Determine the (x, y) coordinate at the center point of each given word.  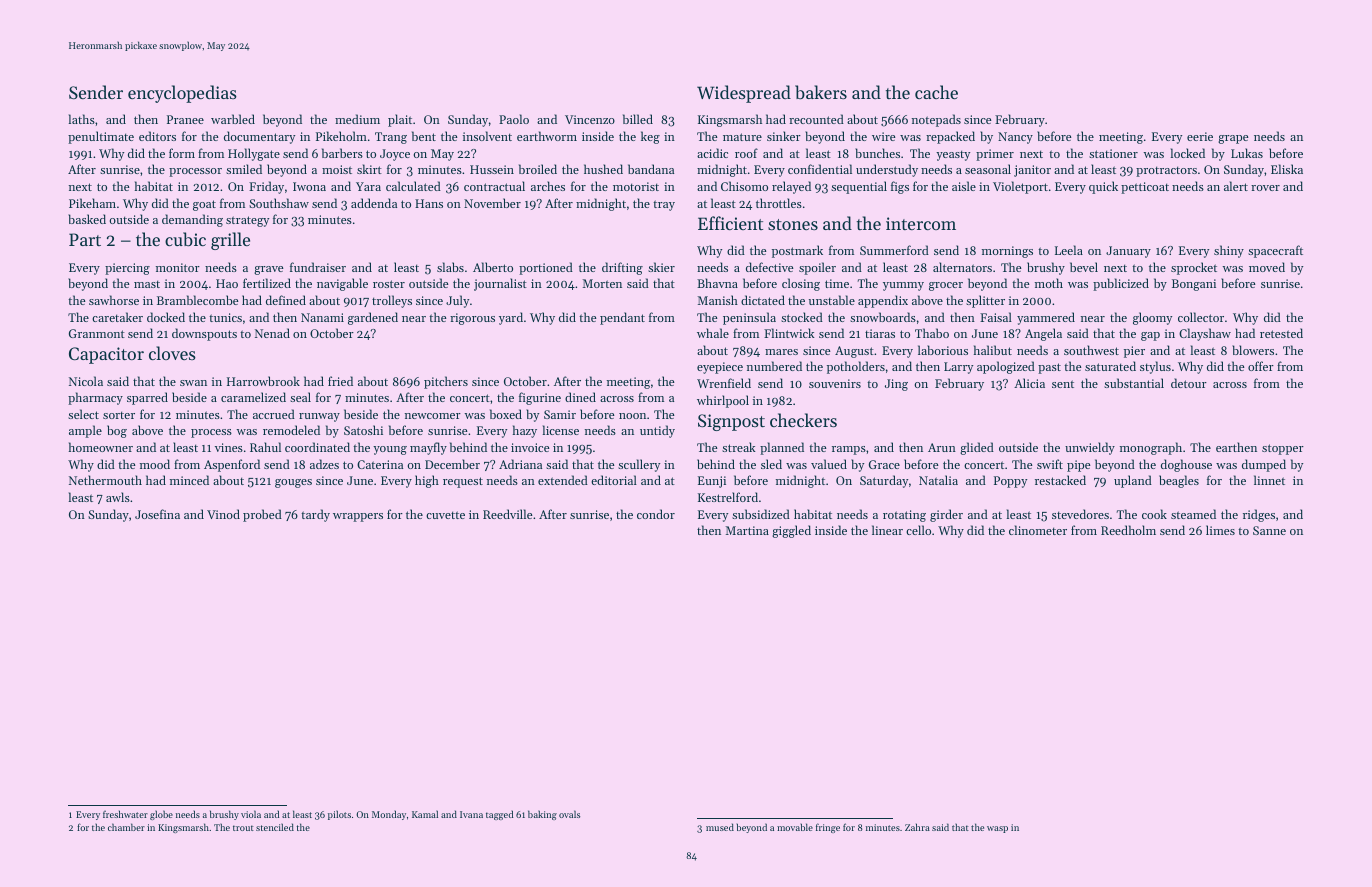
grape (1233, 139)
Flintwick (789, 333)
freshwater (125, 814)
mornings (1007, 252)
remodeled (291, 430)
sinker (784, 136)
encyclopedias (182, 94)
